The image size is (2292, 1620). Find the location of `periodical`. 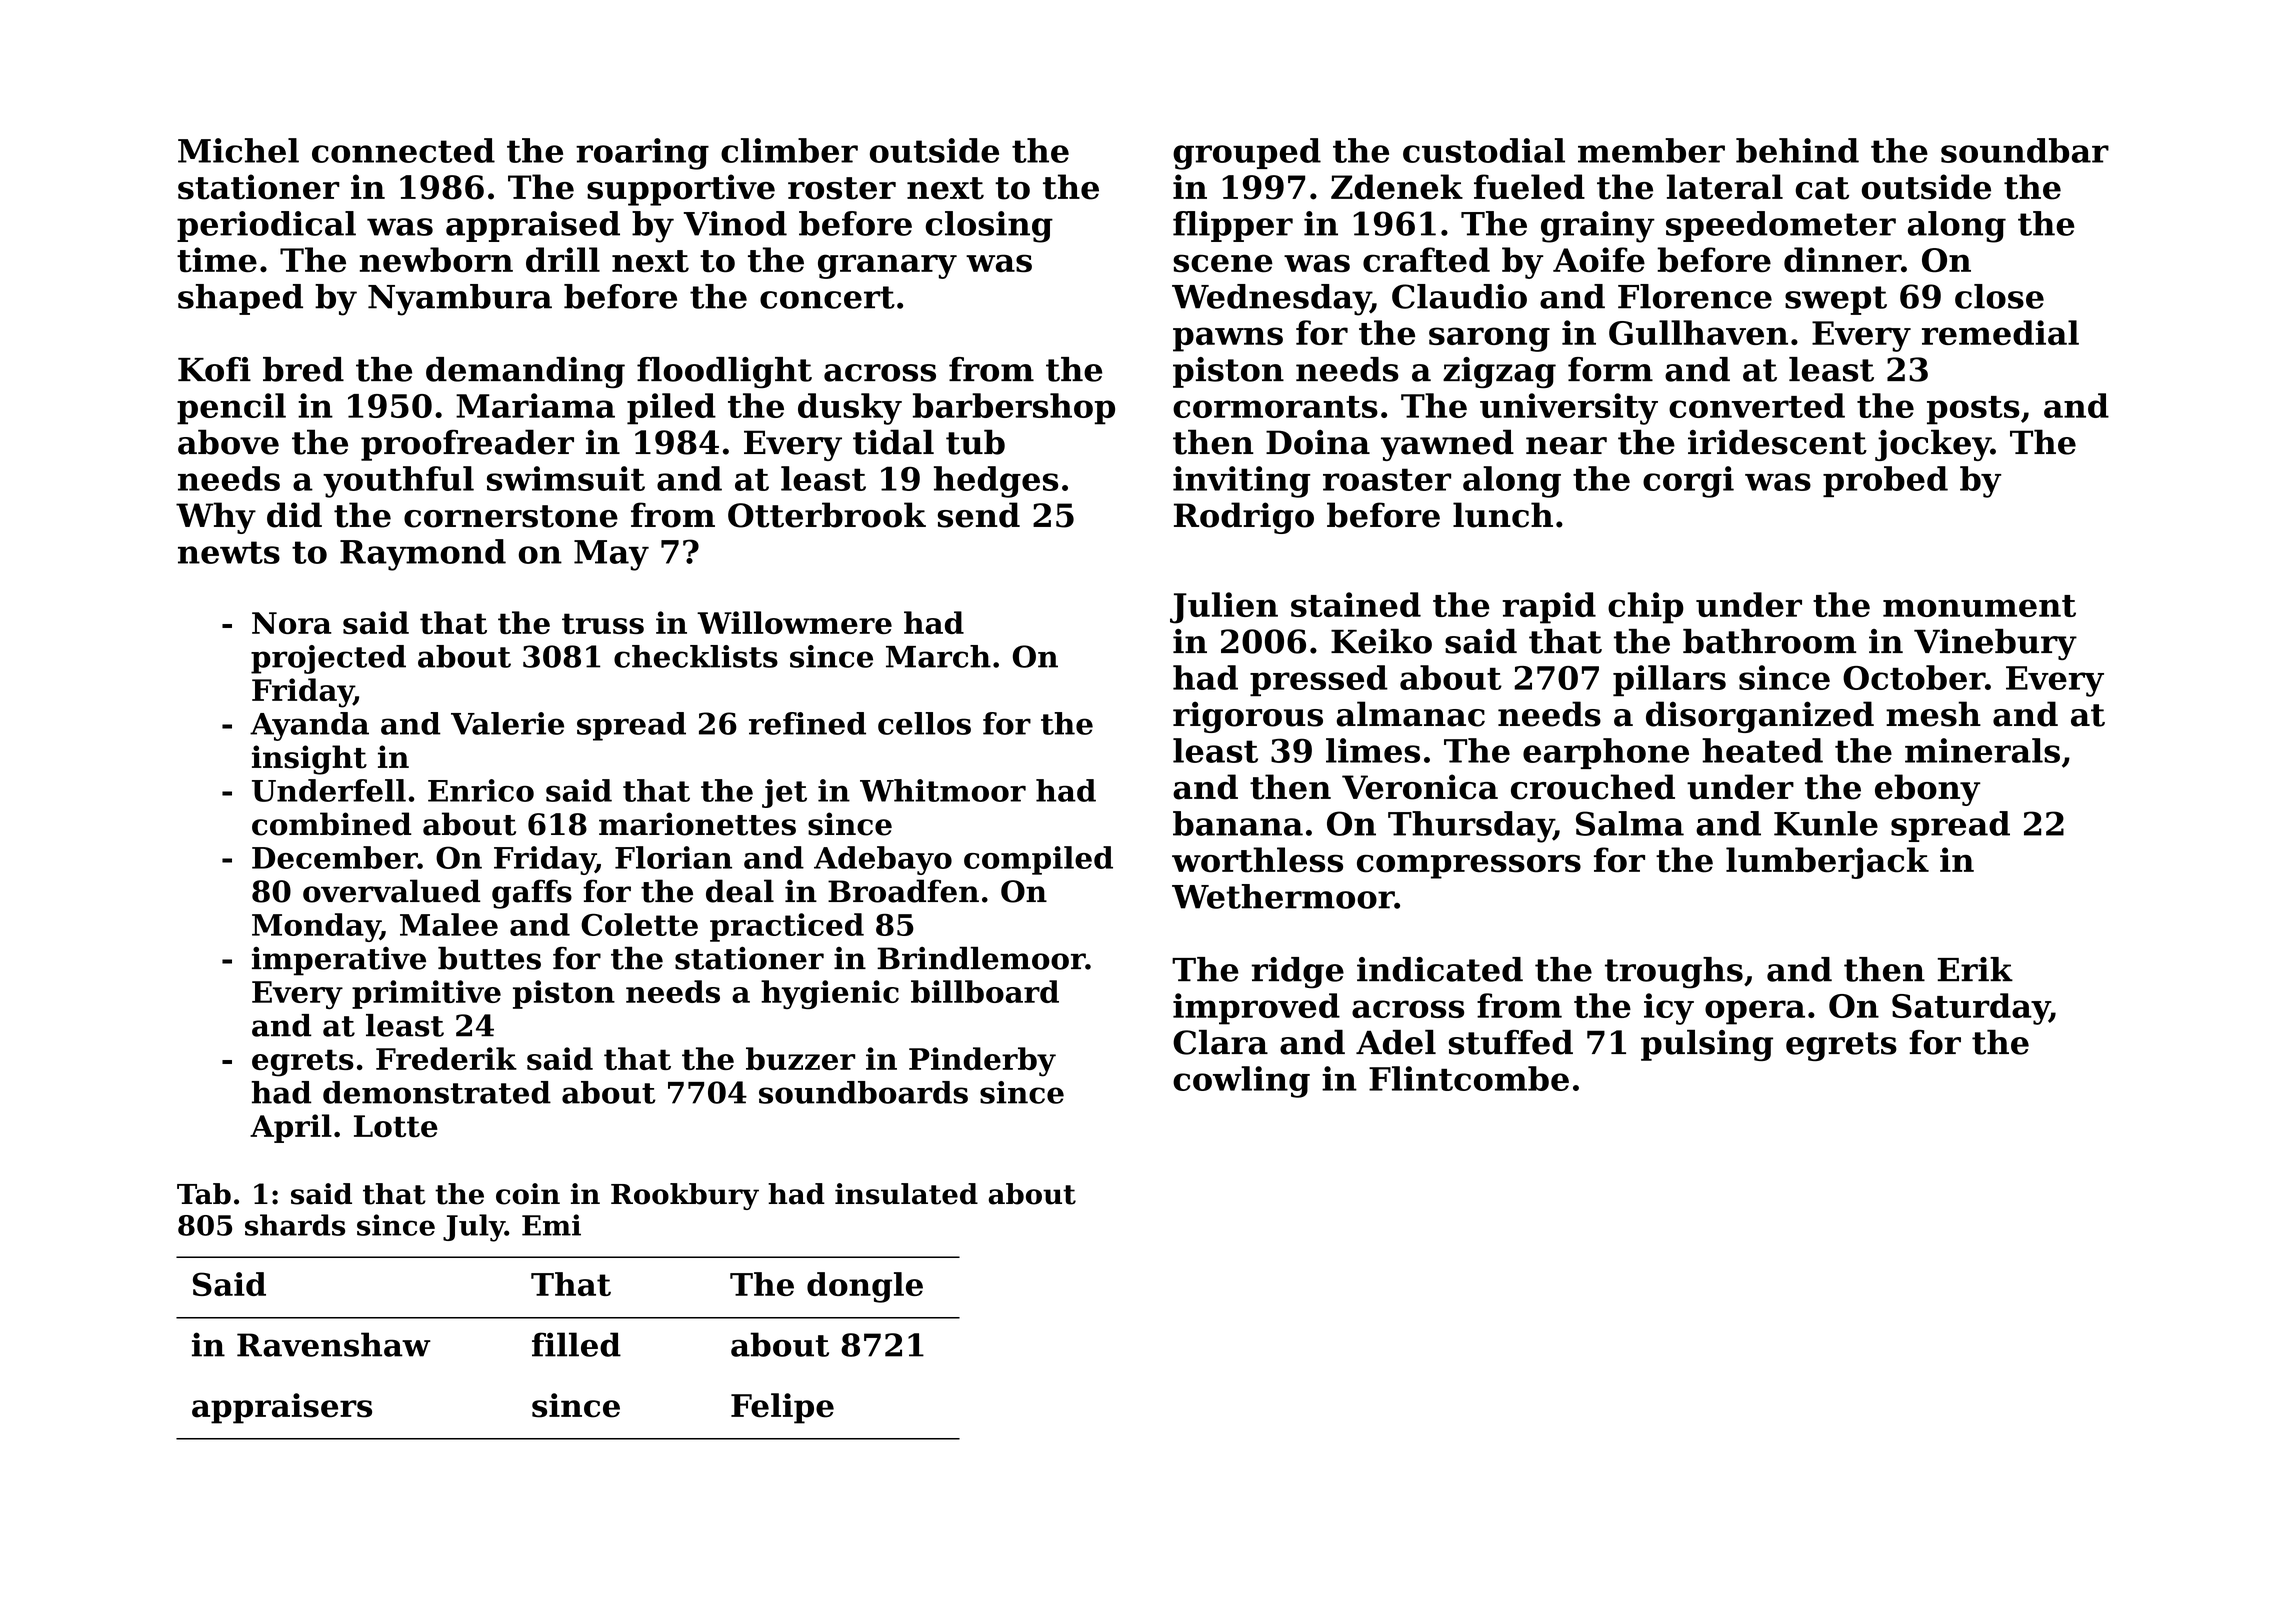

periodical is located at coordinates (266, 226).
